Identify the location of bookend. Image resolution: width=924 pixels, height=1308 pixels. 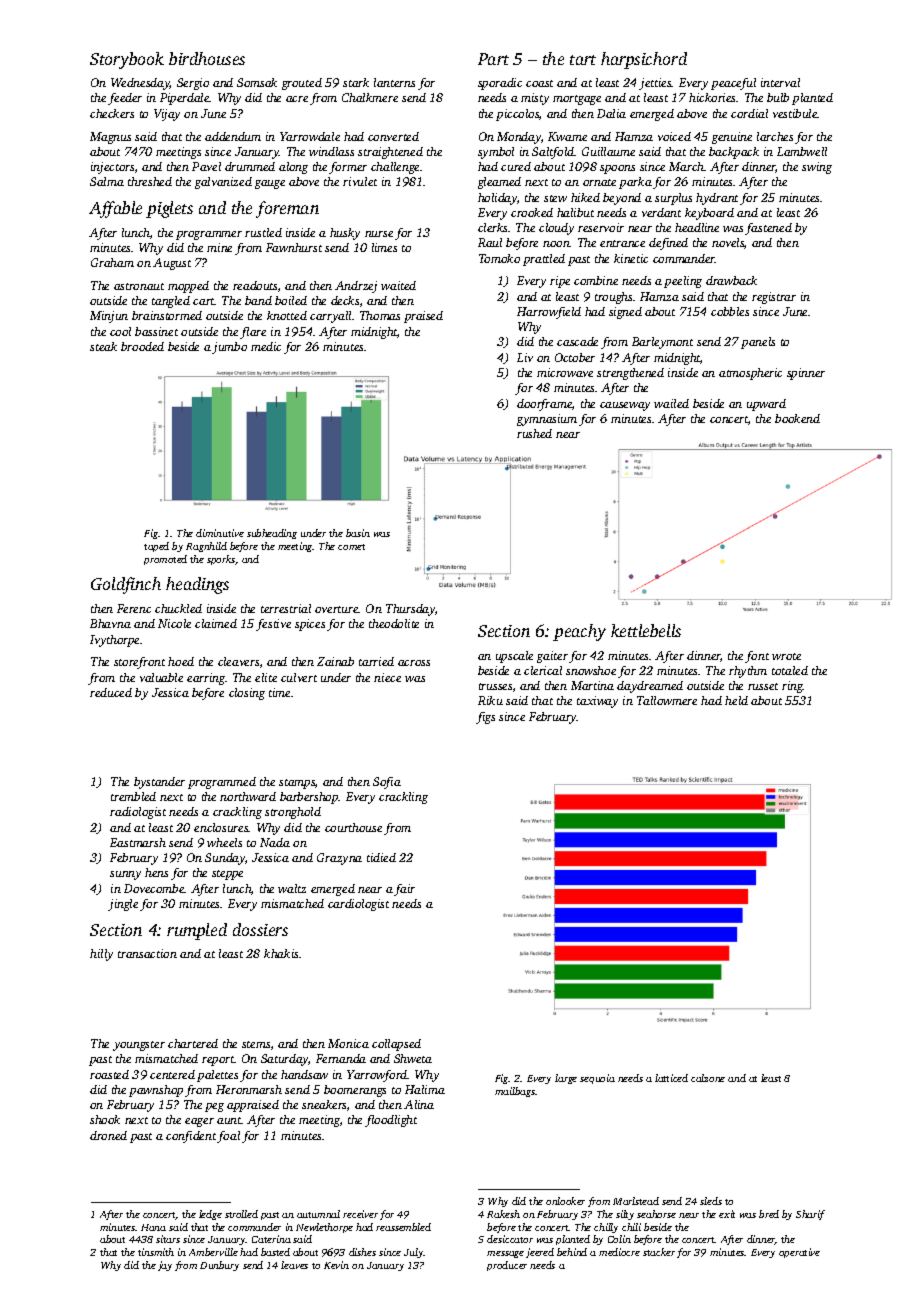
(797, 418).
